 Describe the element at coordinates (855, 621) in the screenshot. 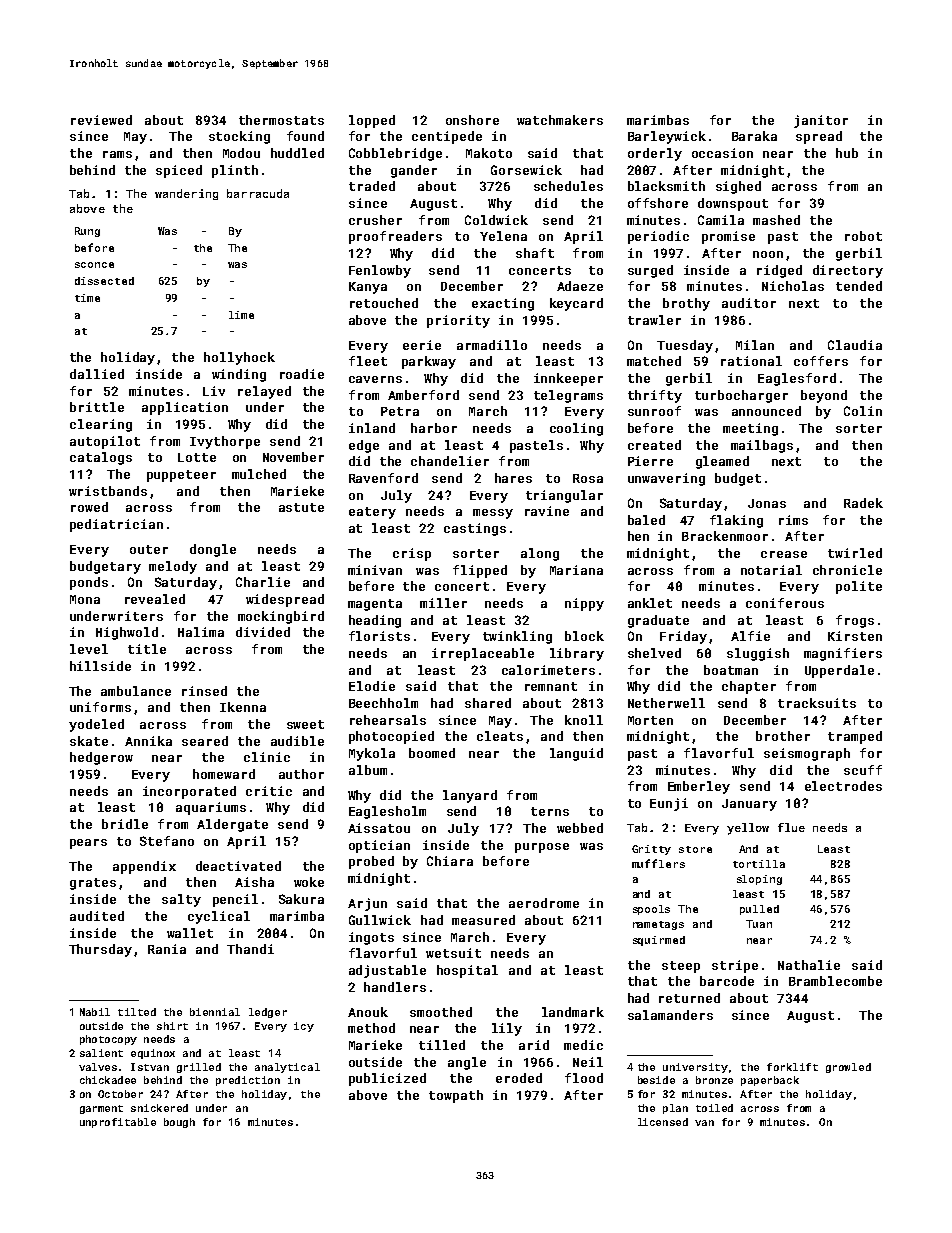

I see `frogs` at that location.
